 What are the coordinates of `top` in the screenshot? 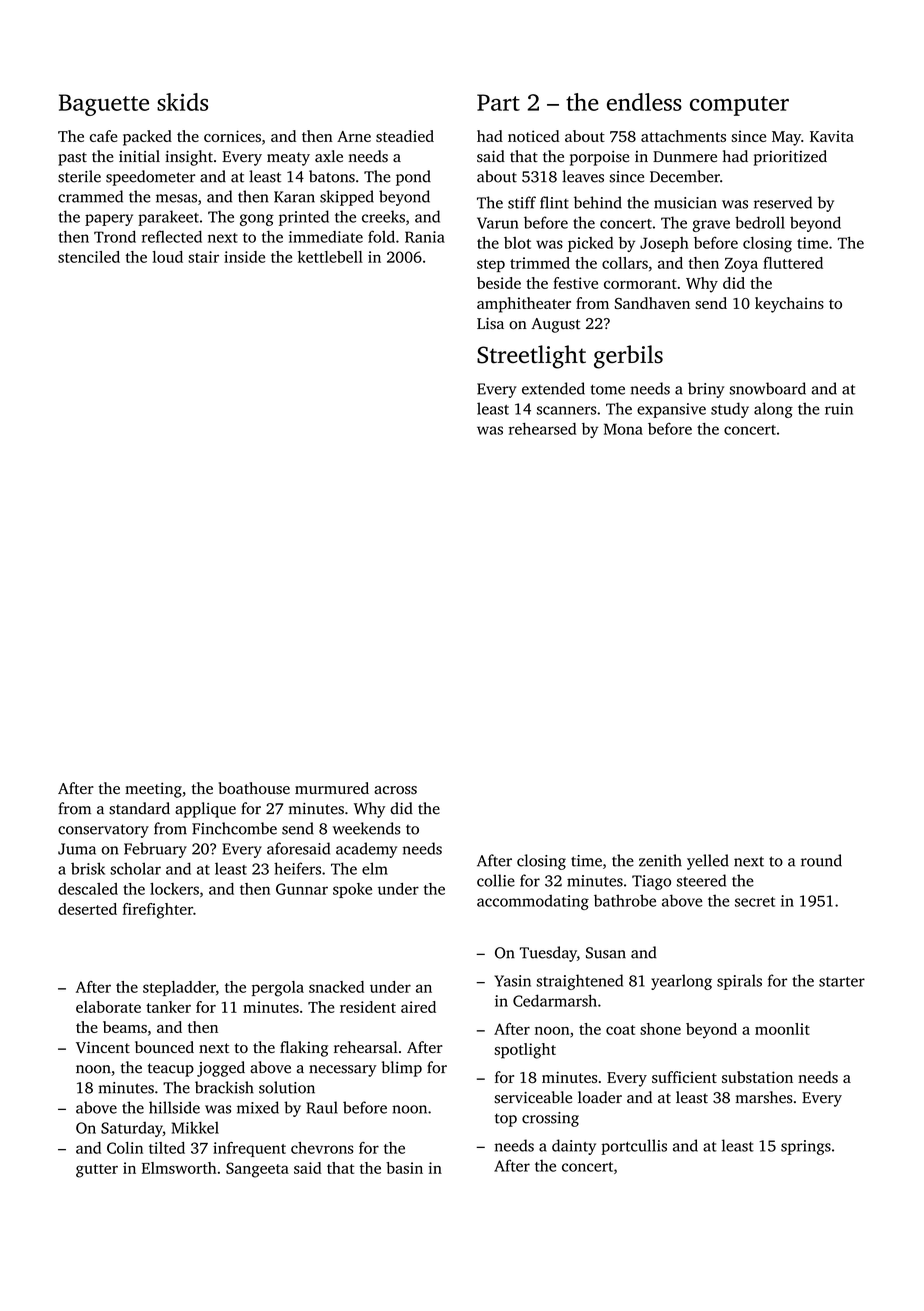 It's located at (506, 1120).
